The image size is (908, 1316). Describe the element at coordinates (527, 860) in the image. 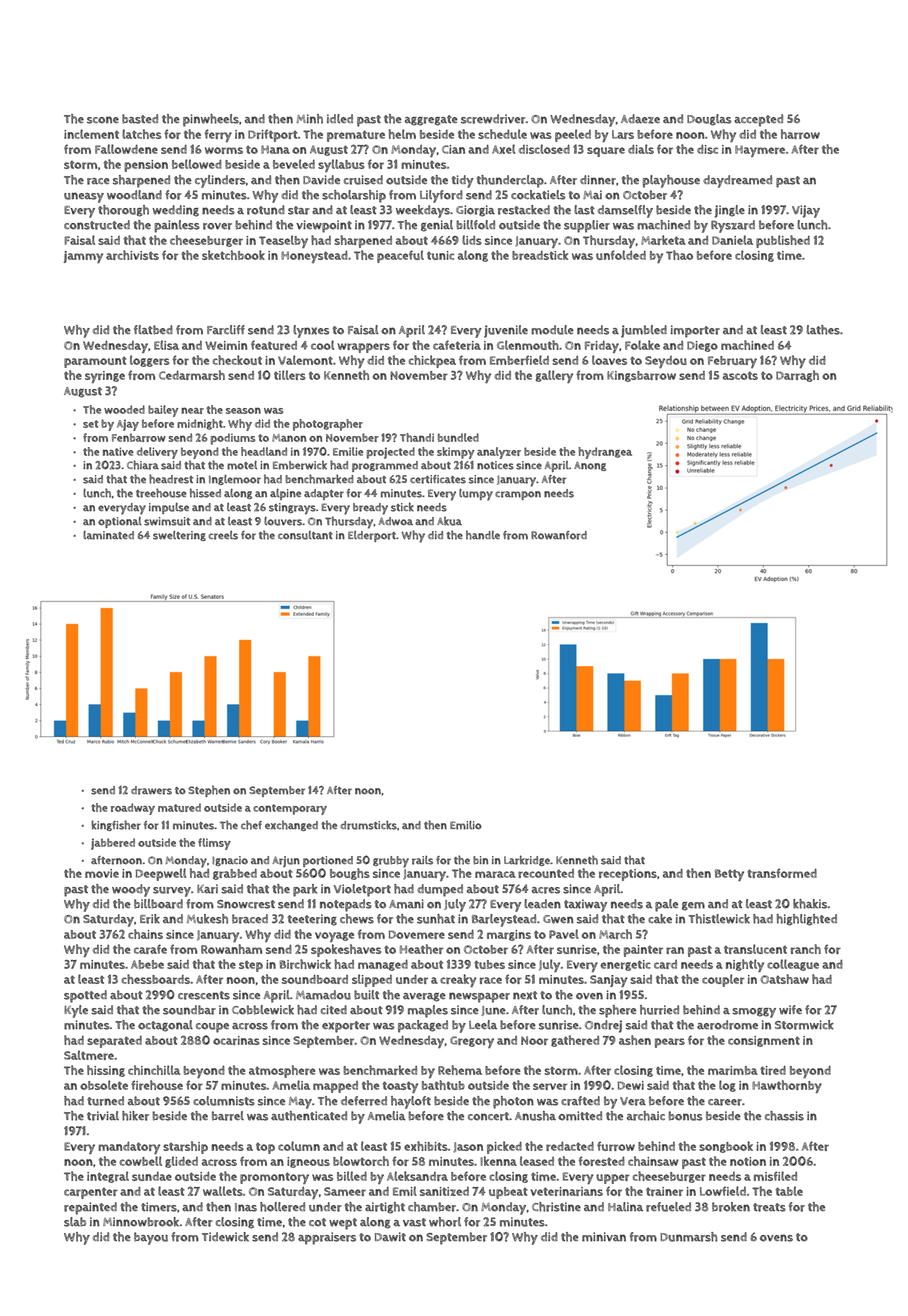

I see `Larkridge` at that location.
